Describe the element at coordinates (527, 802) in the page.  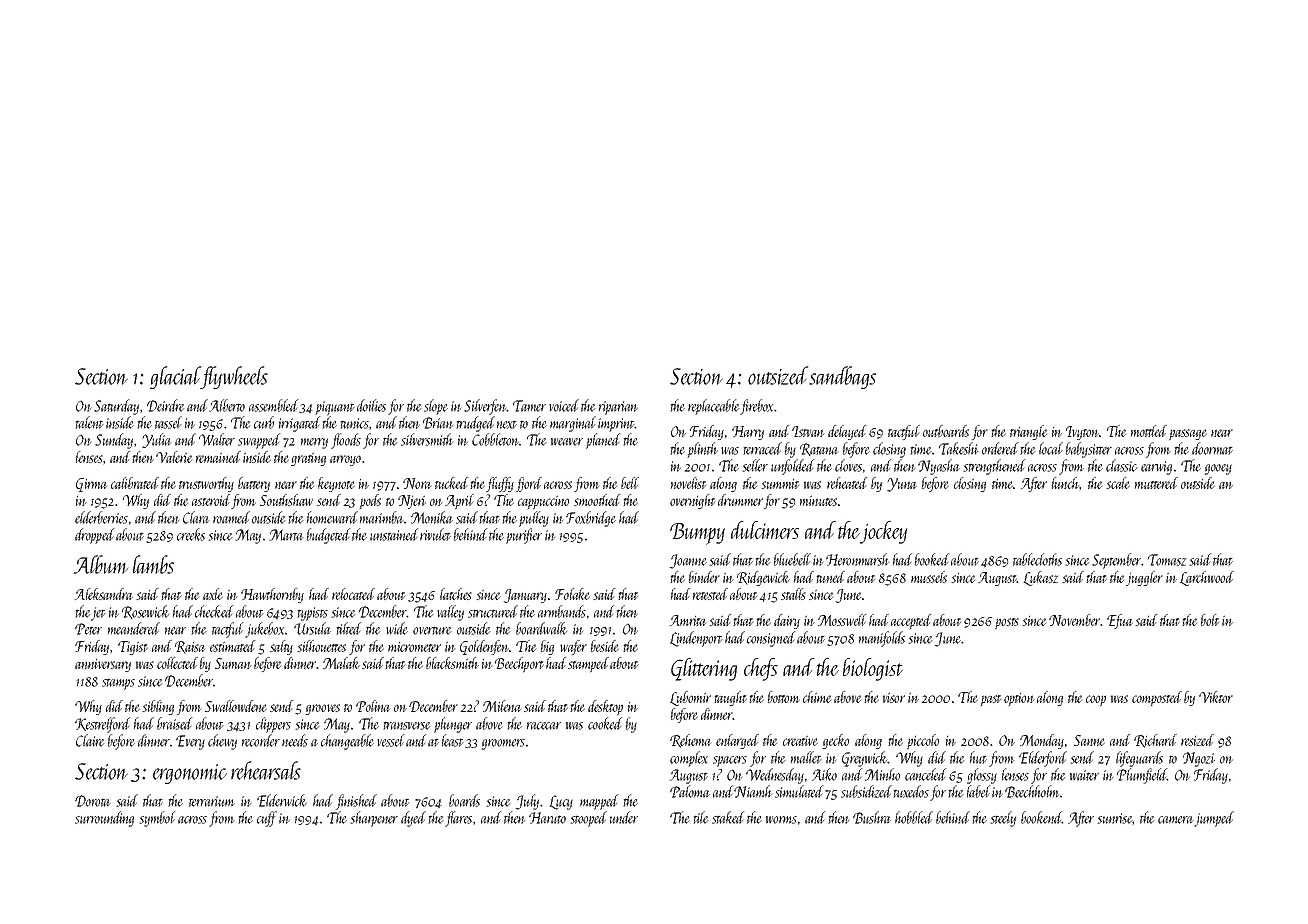
I see `July` at that location.
